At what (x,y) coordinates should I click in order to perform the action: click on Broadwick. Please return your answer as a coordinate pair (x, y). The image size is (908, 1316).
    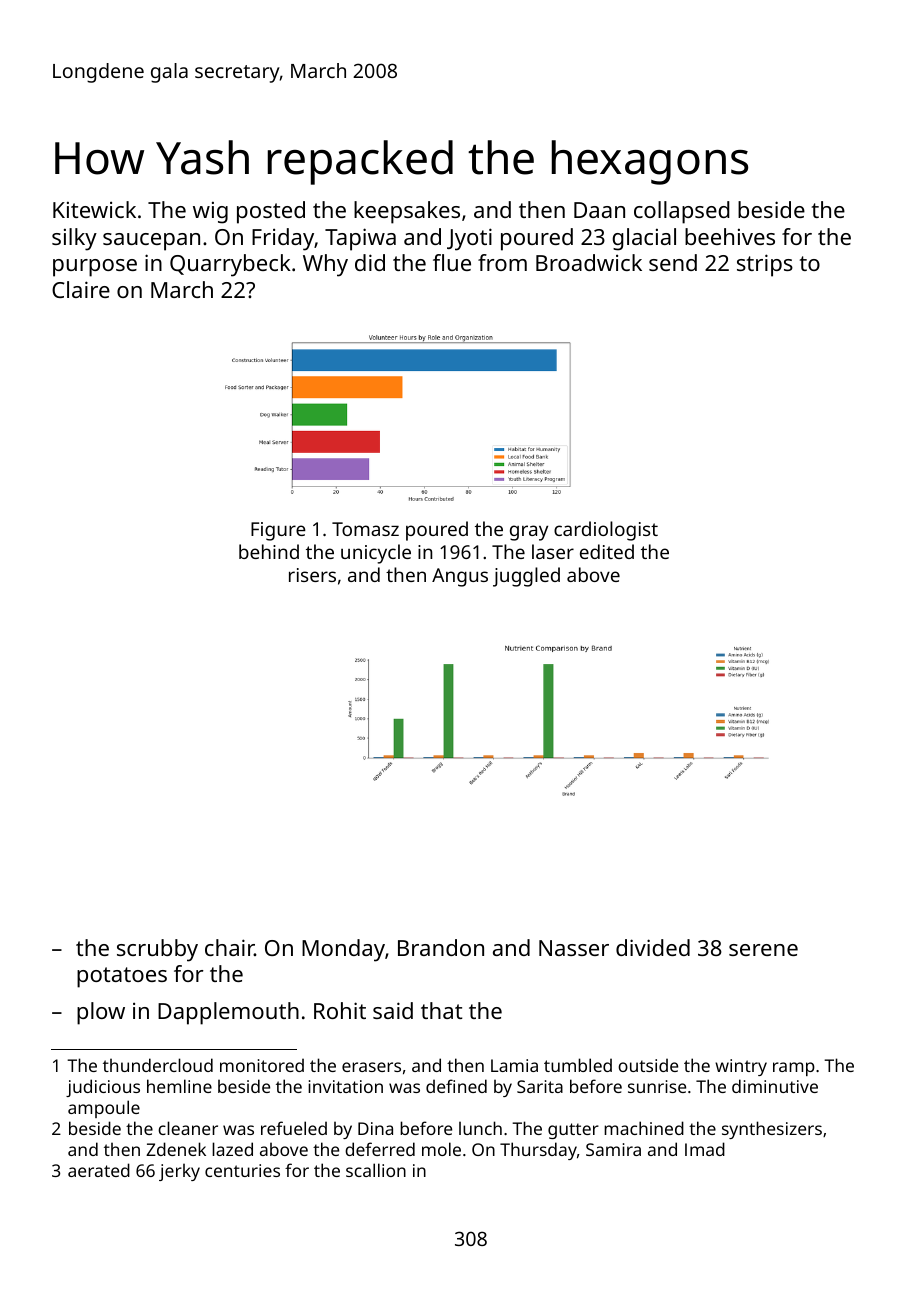
    Looking at the image, I should click on (589, 262).
